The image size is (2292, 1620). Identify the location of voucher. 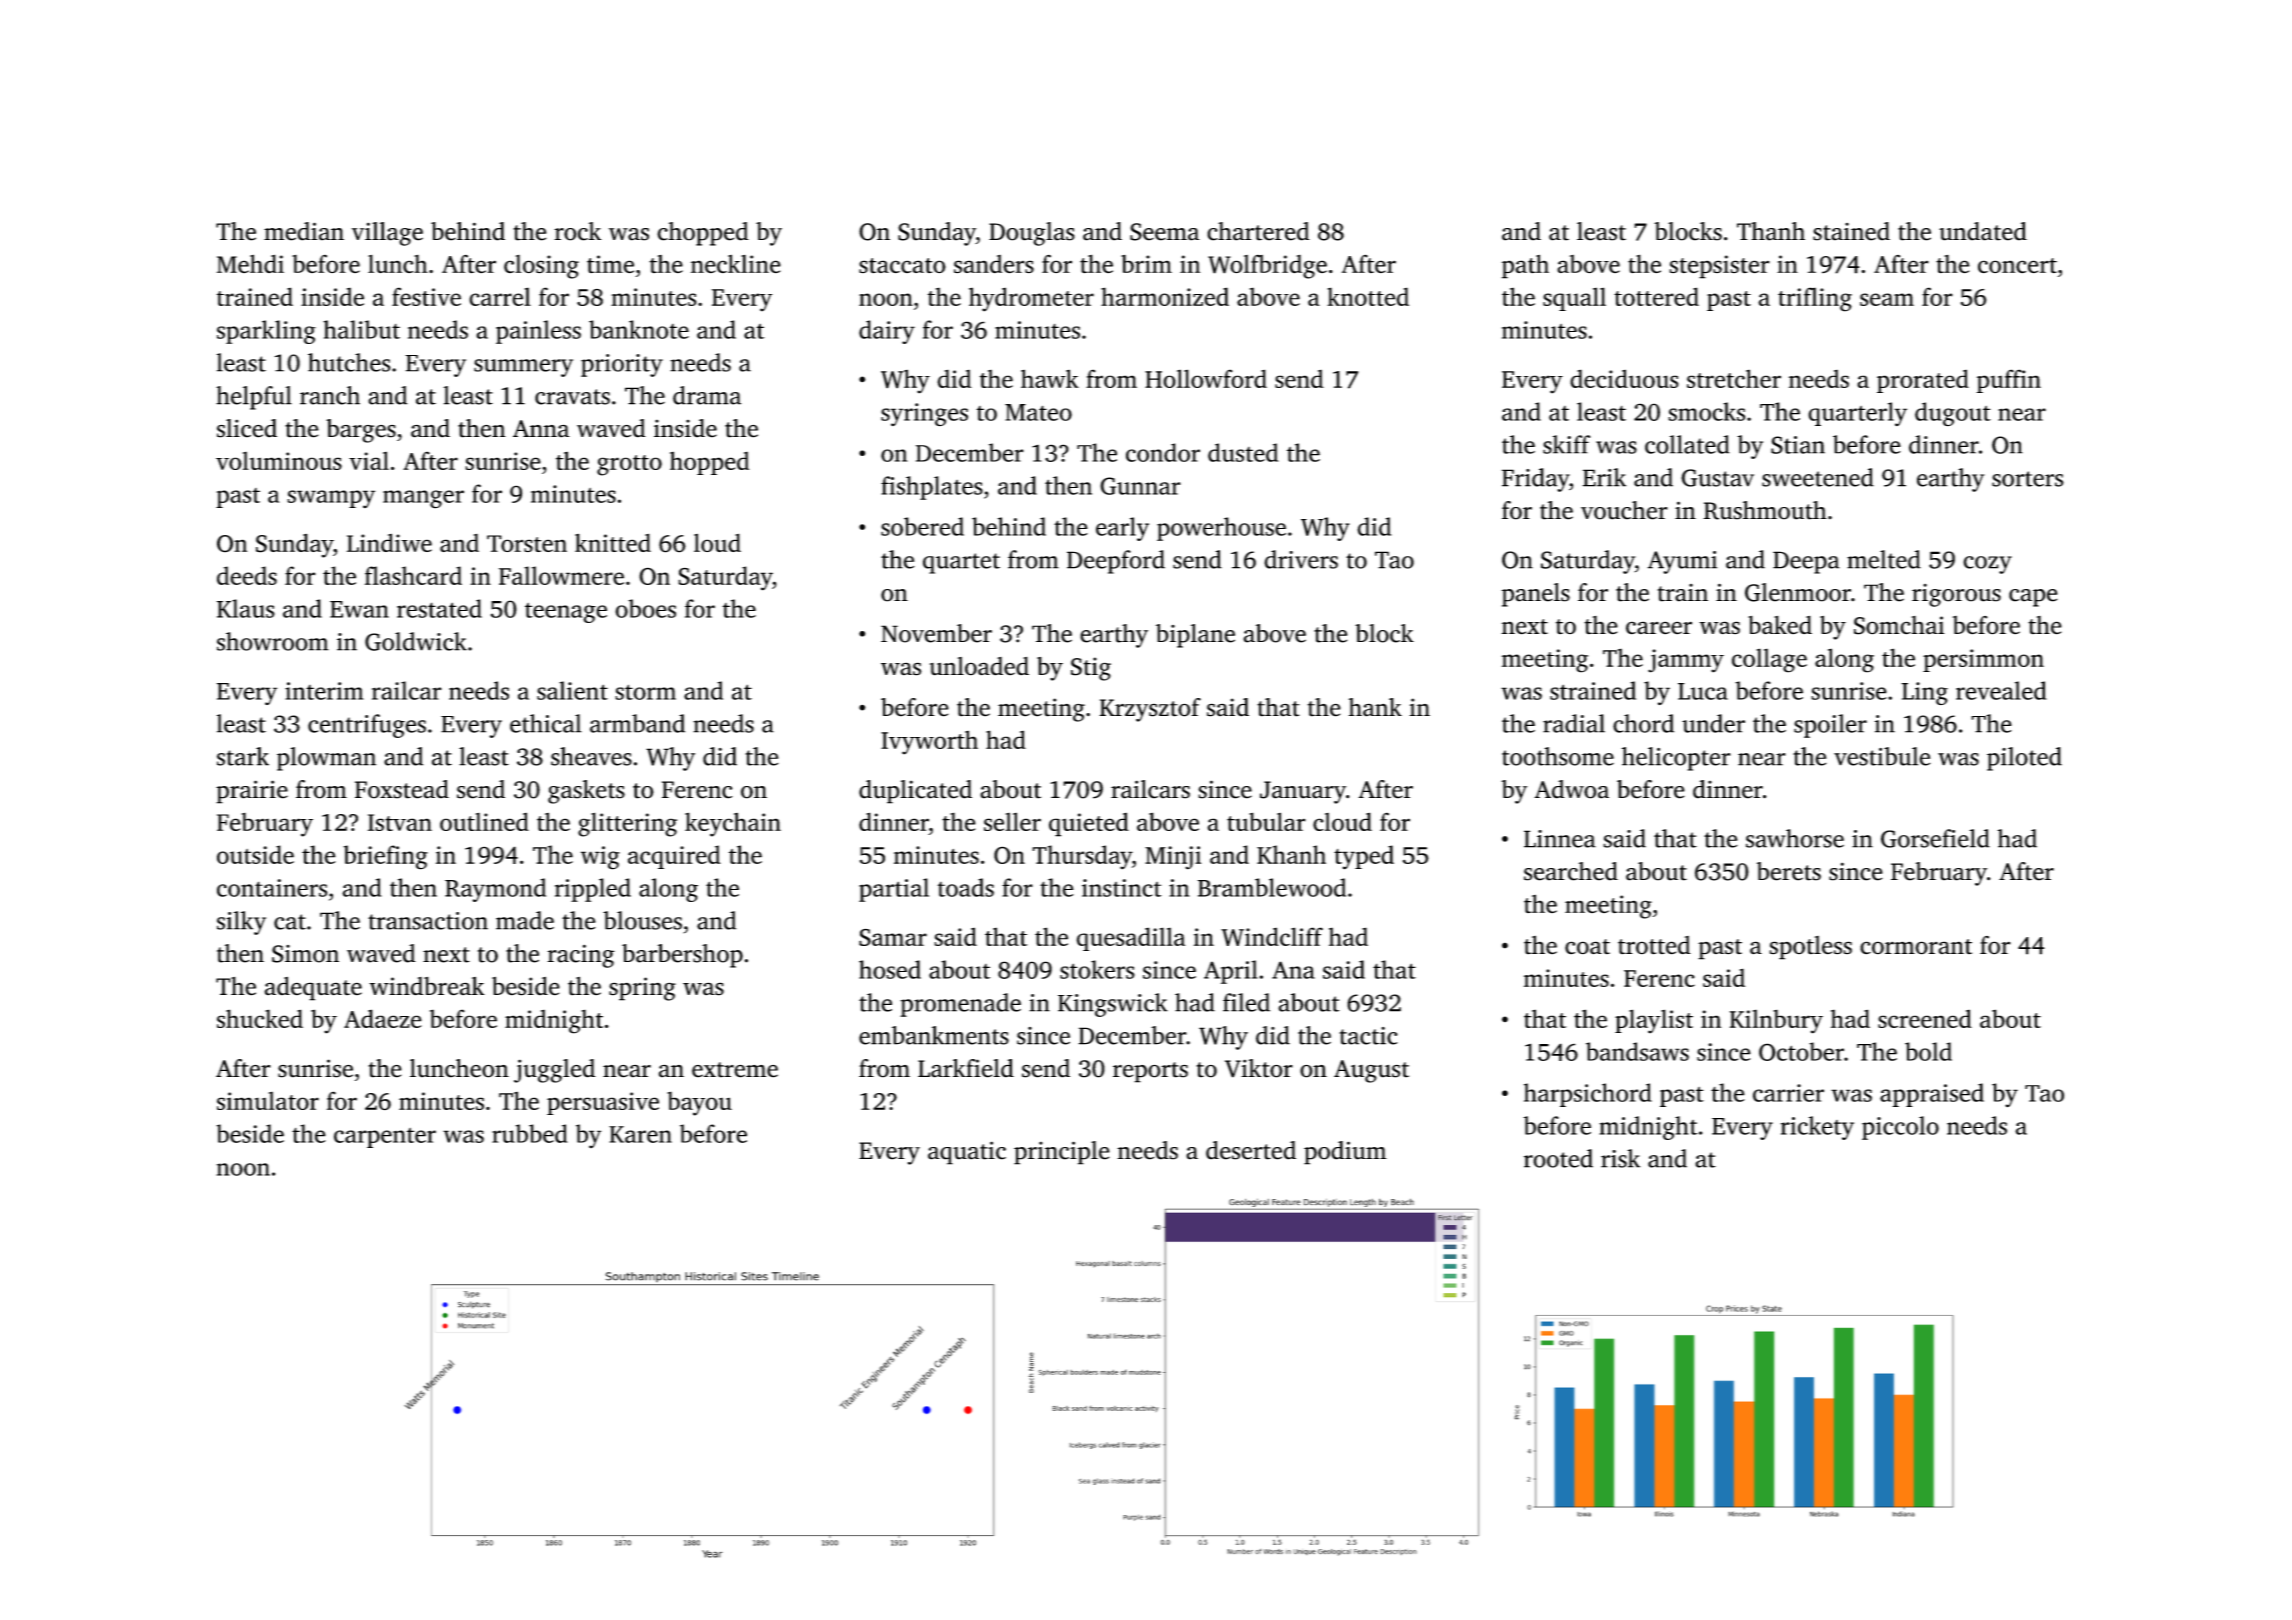
(1624, 510).
